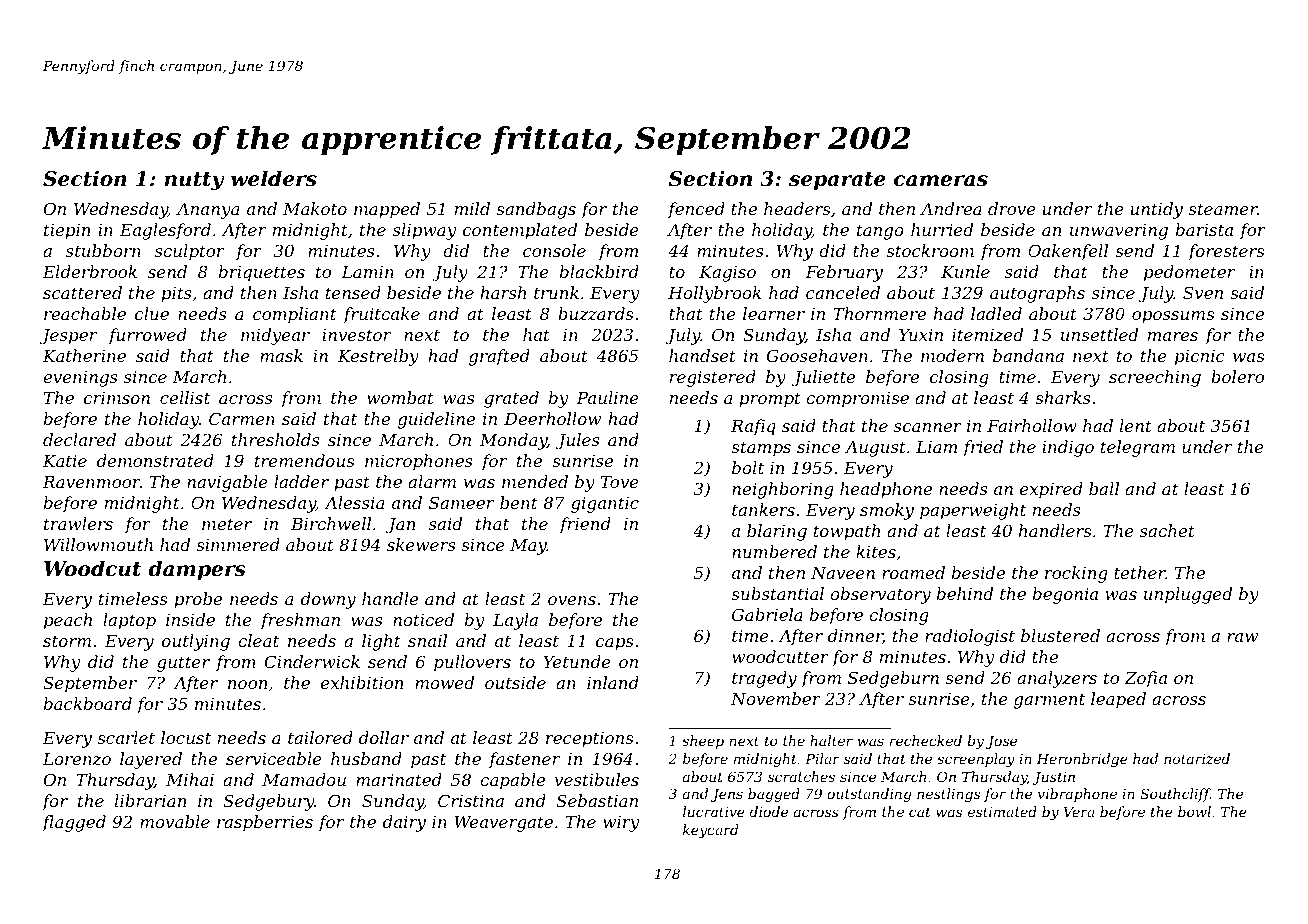 This page has height=924, width=1308. What do you see at coordinates (238, 544) in the page?
I see `simmered` at bounding box center [238, 544].
